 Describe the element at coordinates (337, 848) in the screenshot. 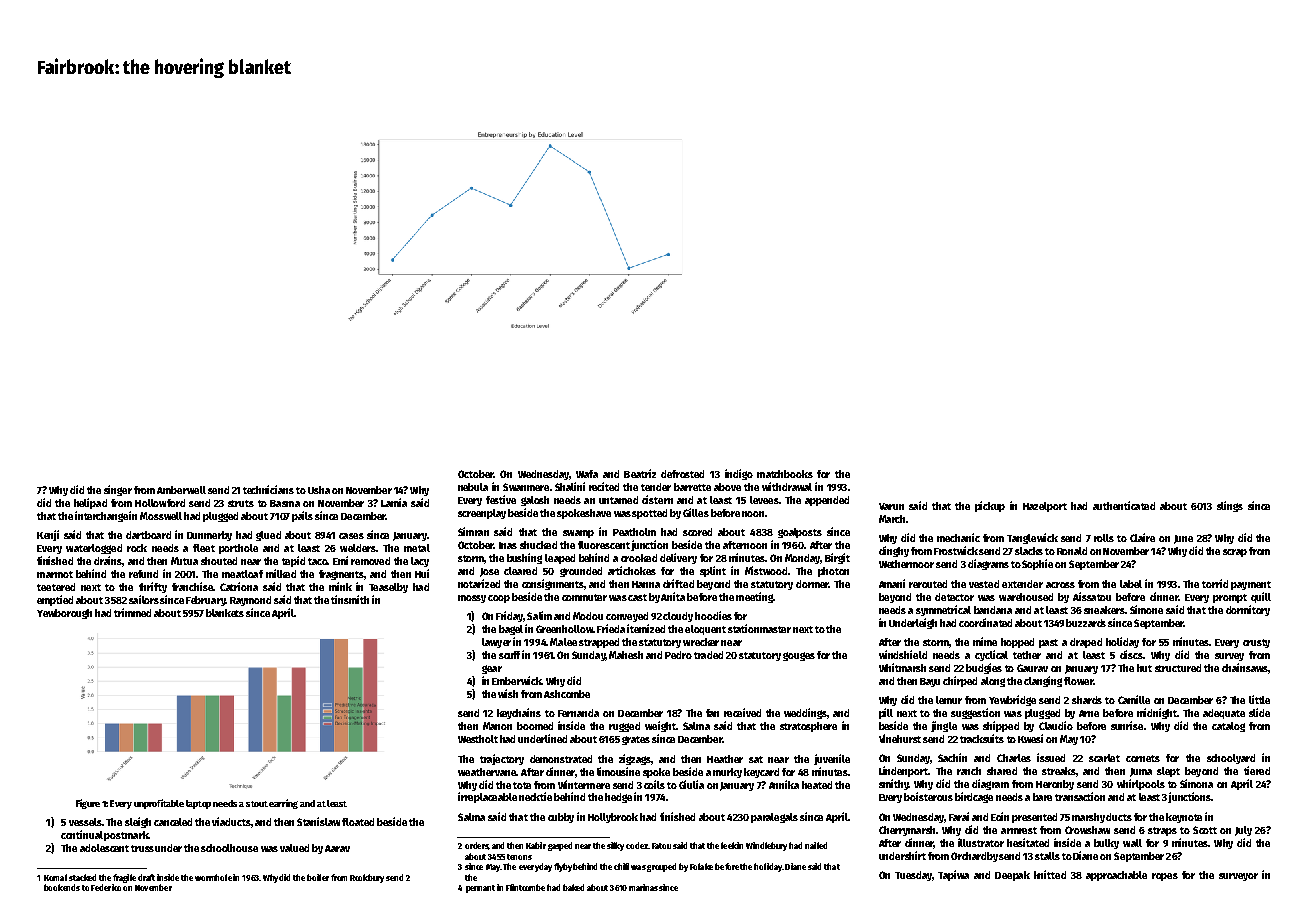

I see `Aarav` at that location.
